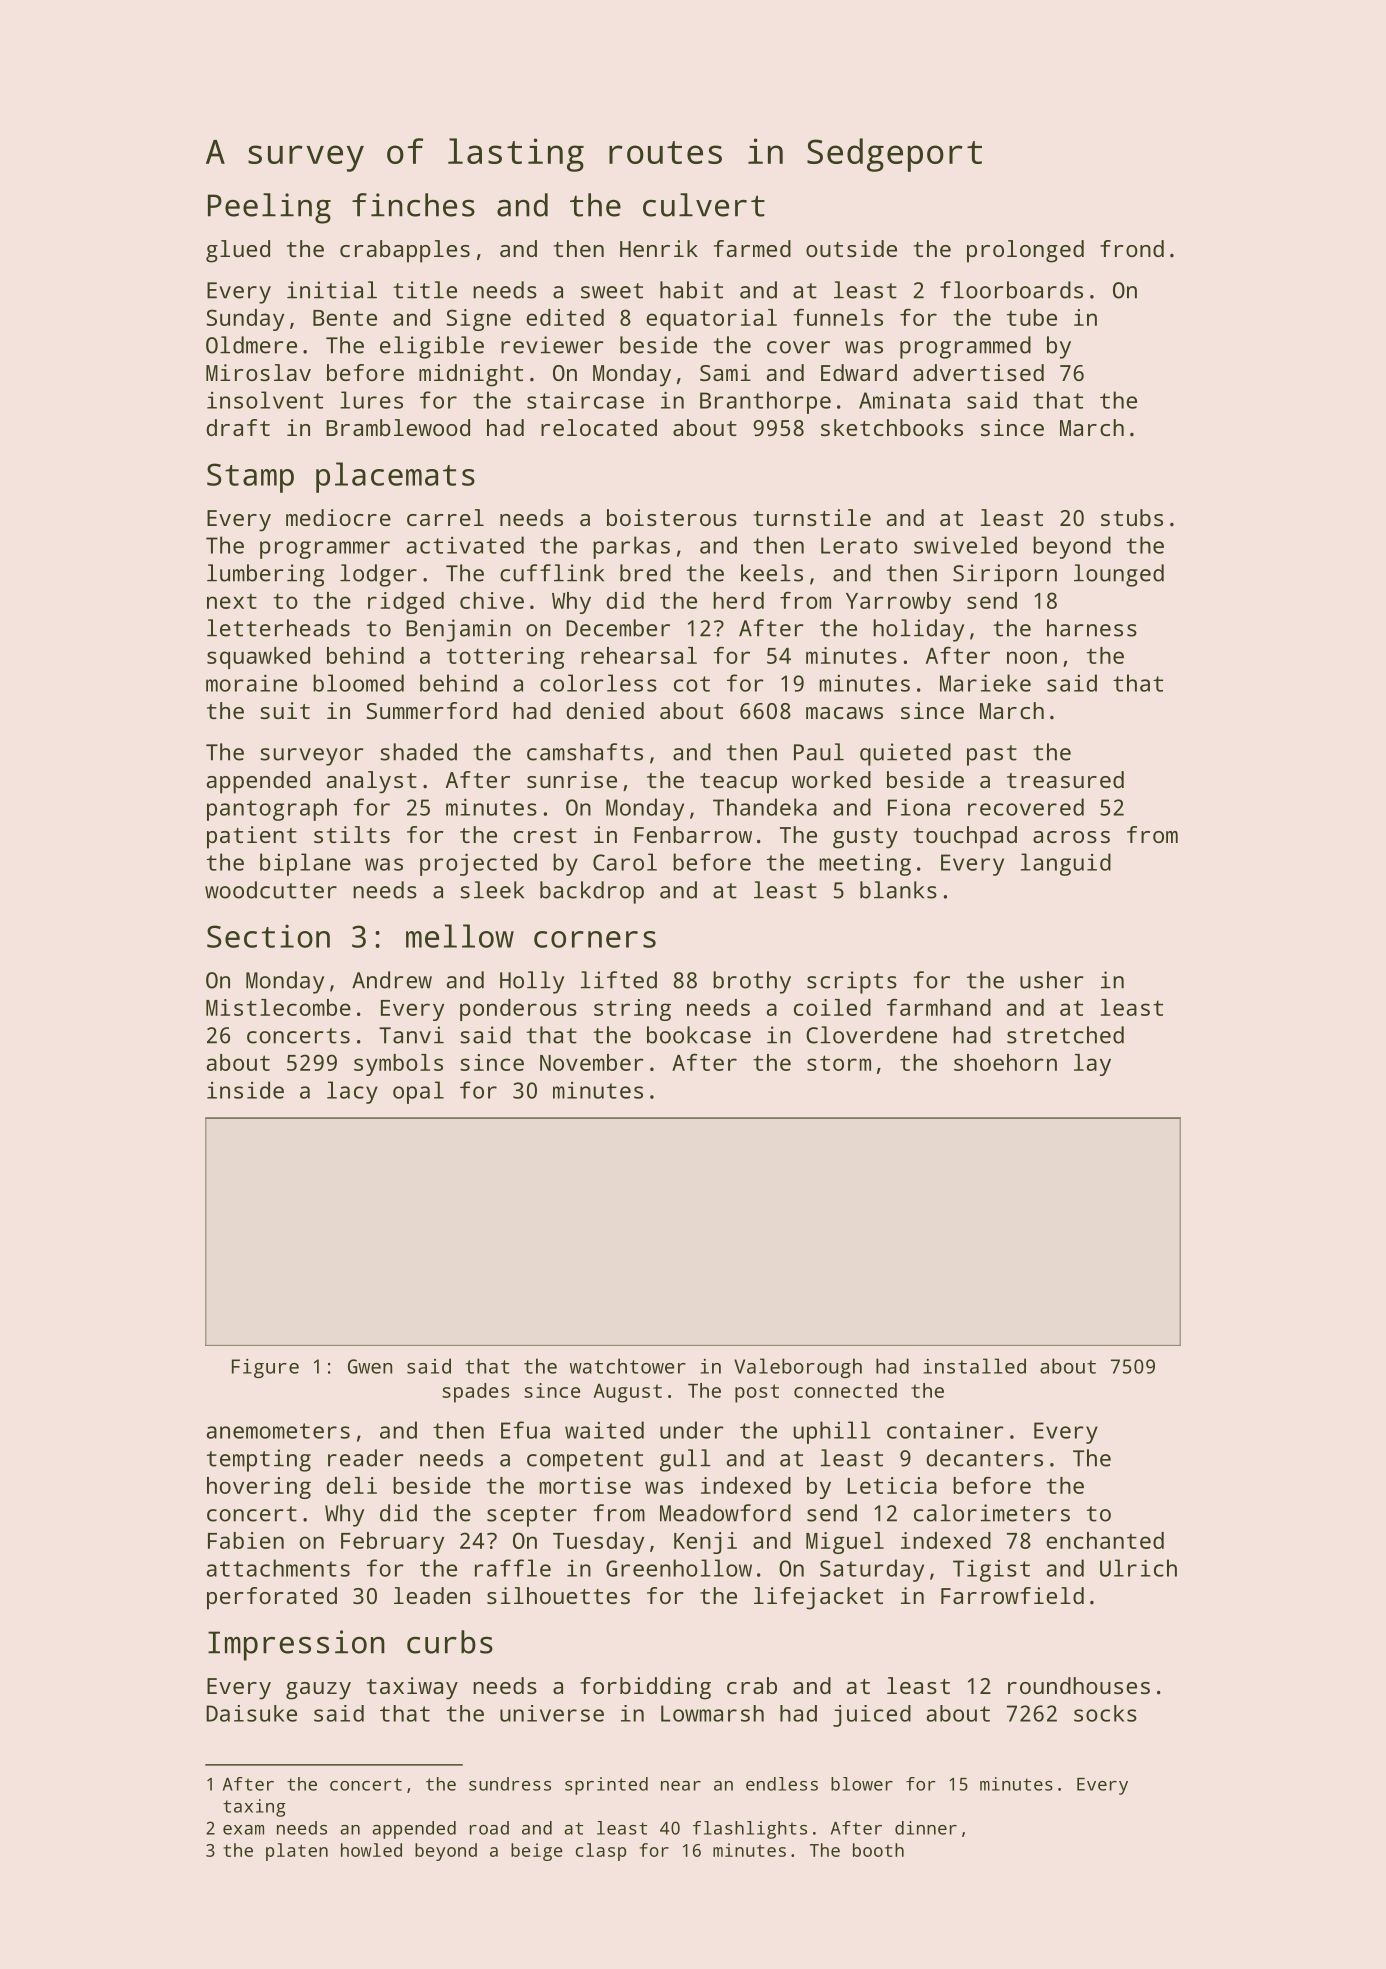 Image resolution: width=1386 pixels, height=1969 pixels. Describe the element at coordinates (245, 1090) in the image. I see `inside` at that location.
